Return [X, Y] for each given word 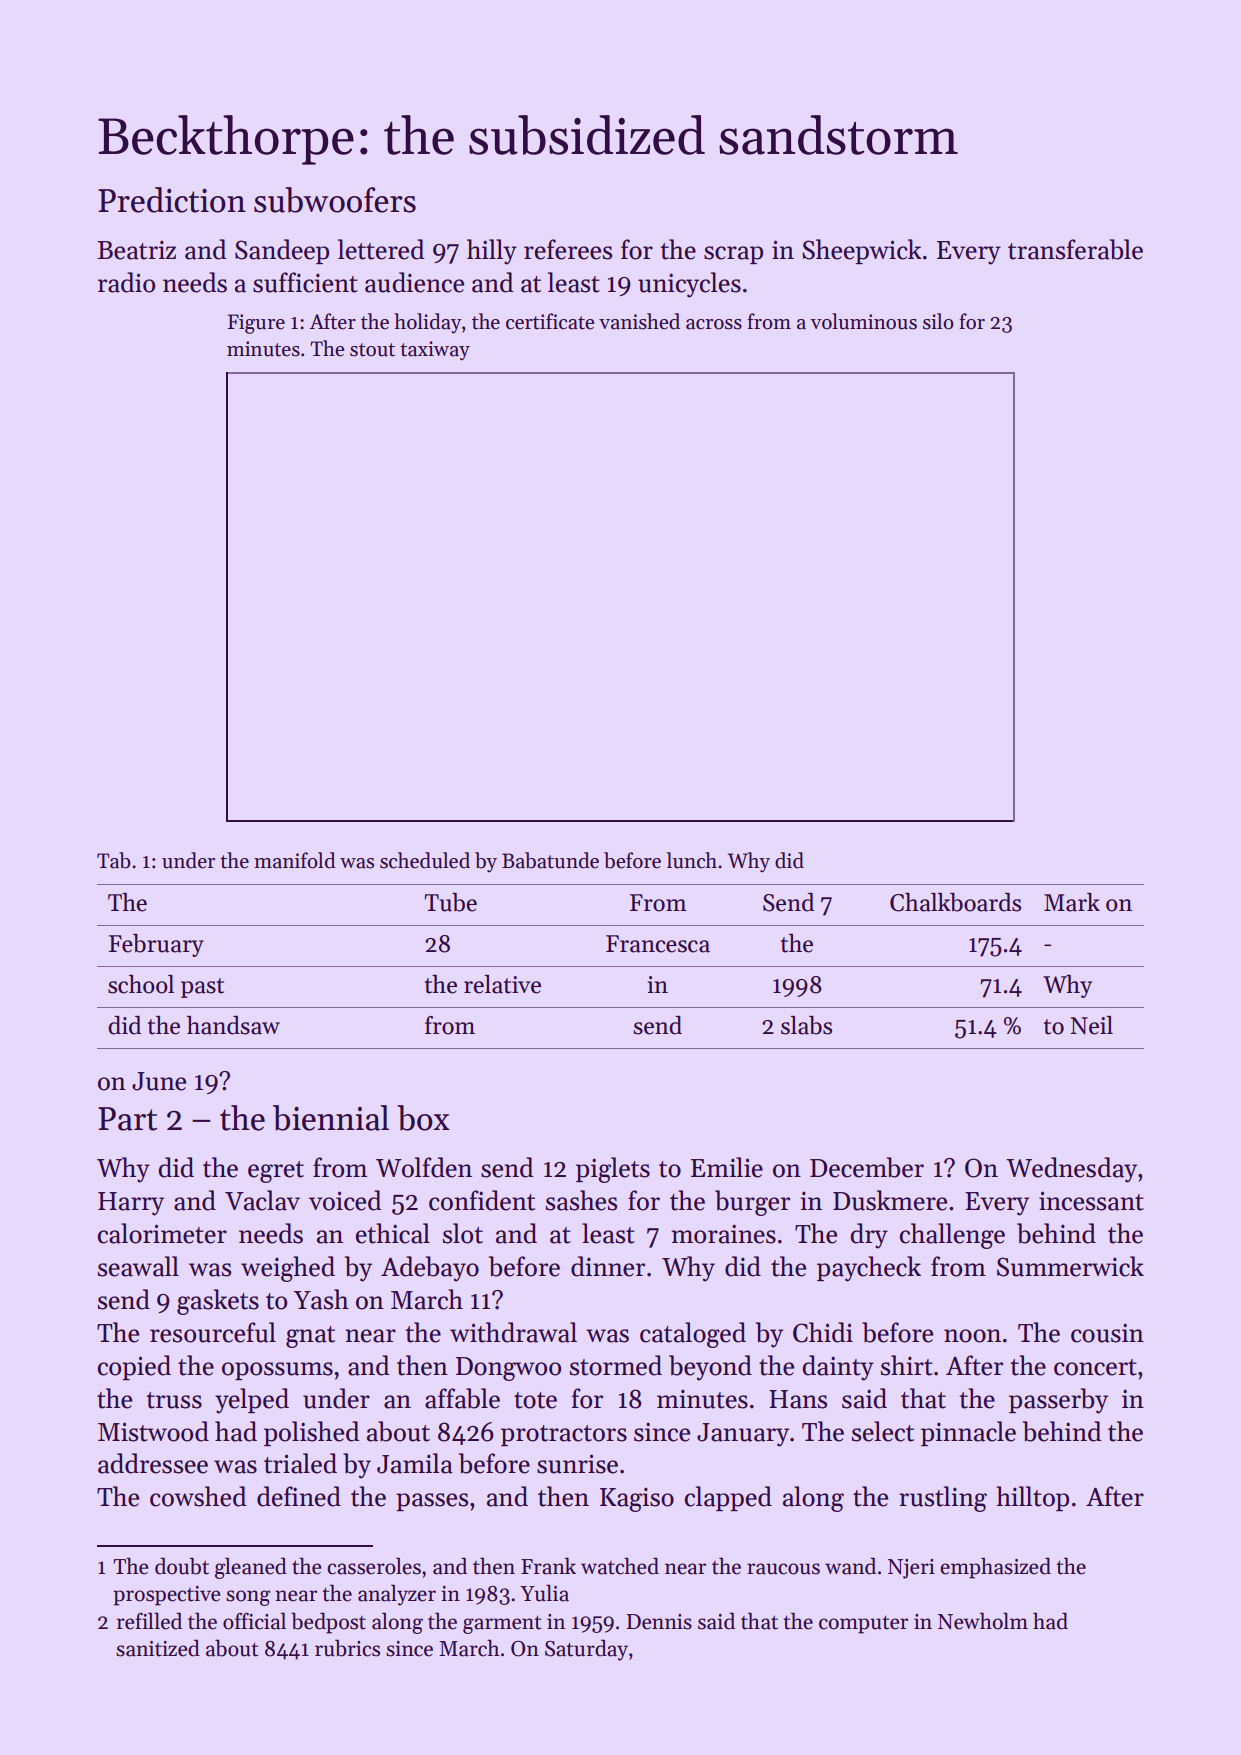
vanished [639, 321]
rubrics [347, 1648]
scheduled [425, 860]
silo [938, 321]
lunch [692, 860]
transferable [1075, 249]
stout [372, 350]
